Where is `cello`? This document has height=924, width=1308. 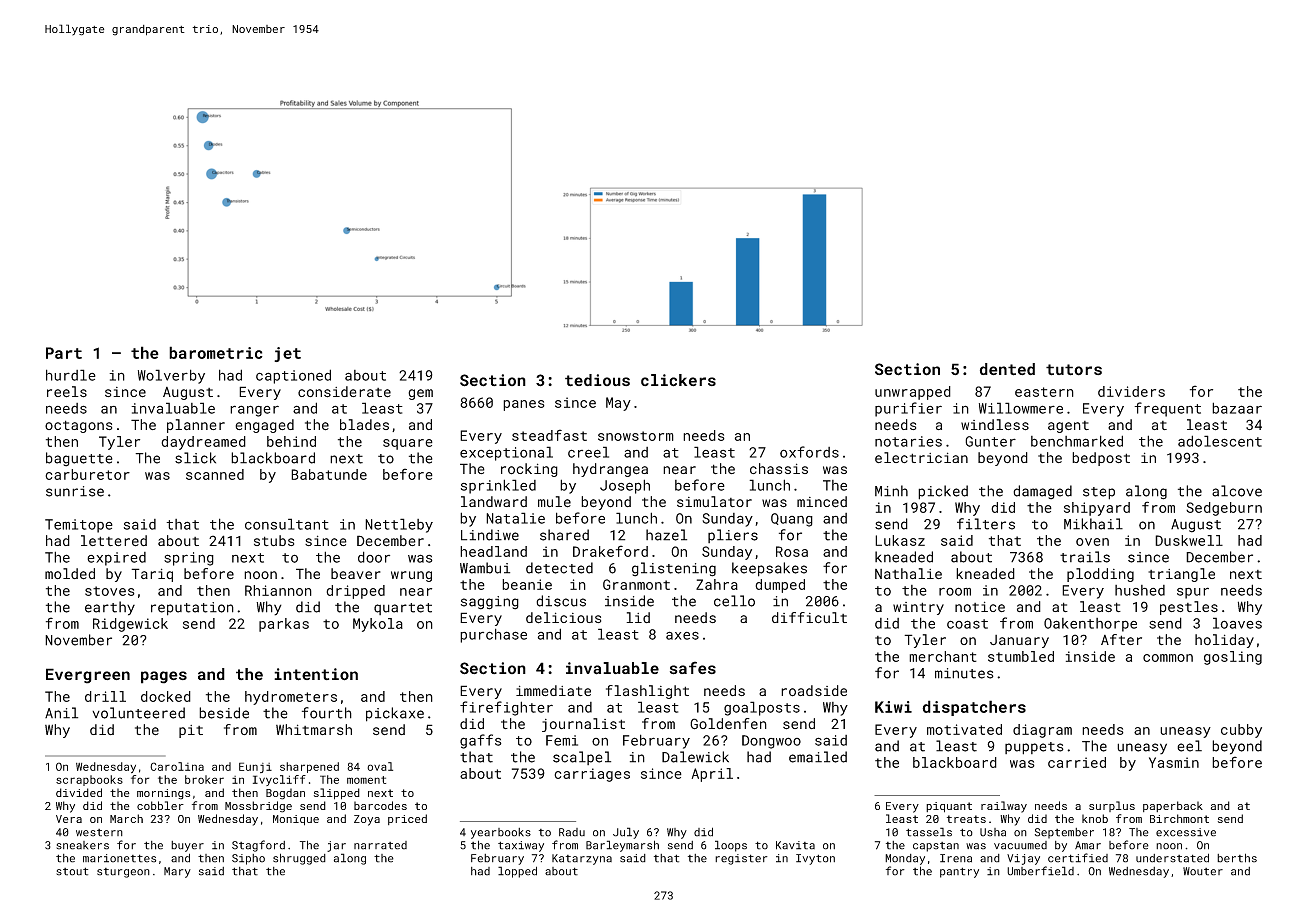 cello is located at coordinates (734, 601).
